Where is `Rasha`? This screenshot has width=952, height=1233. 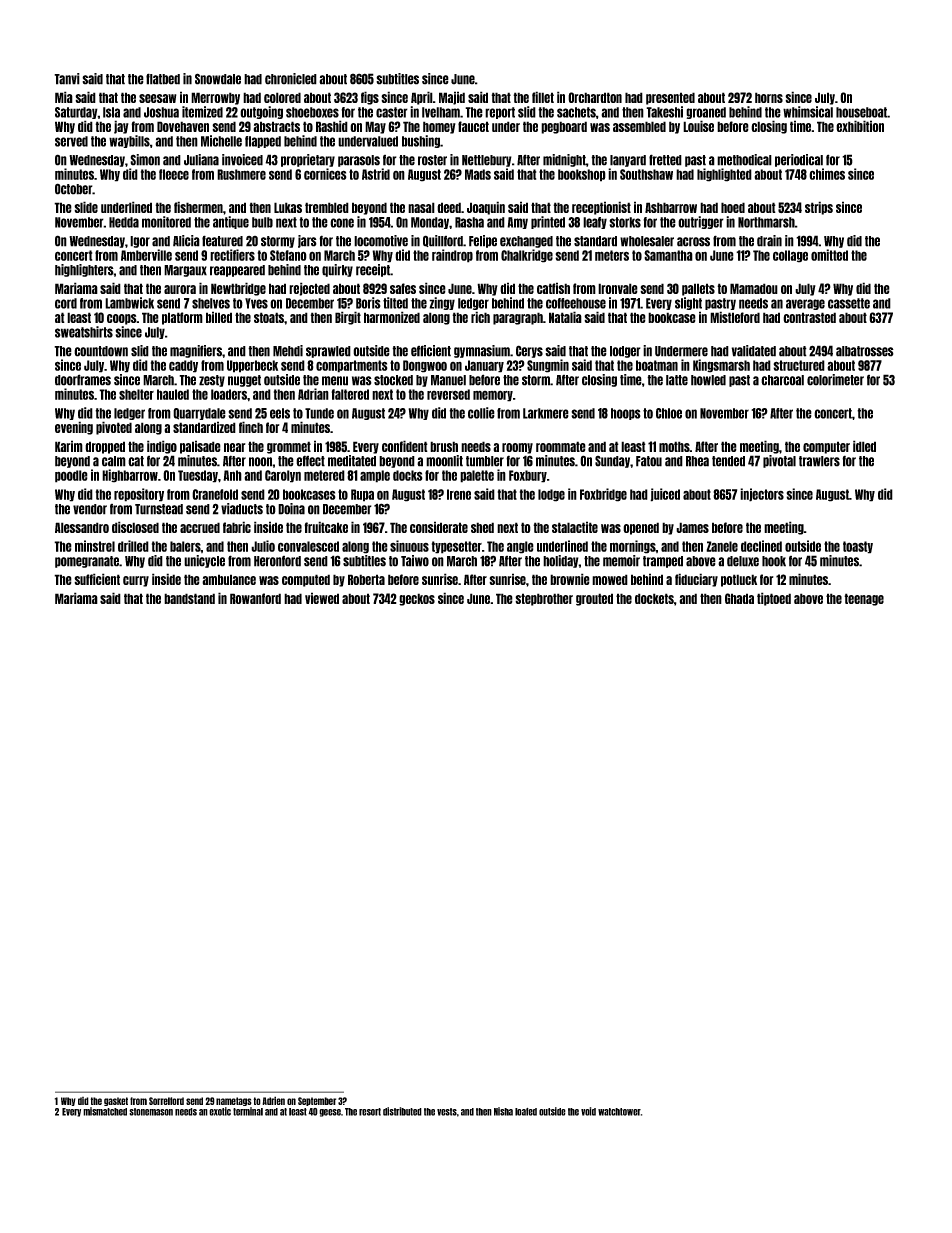 Rasha is located at coordinates (469, 222).
